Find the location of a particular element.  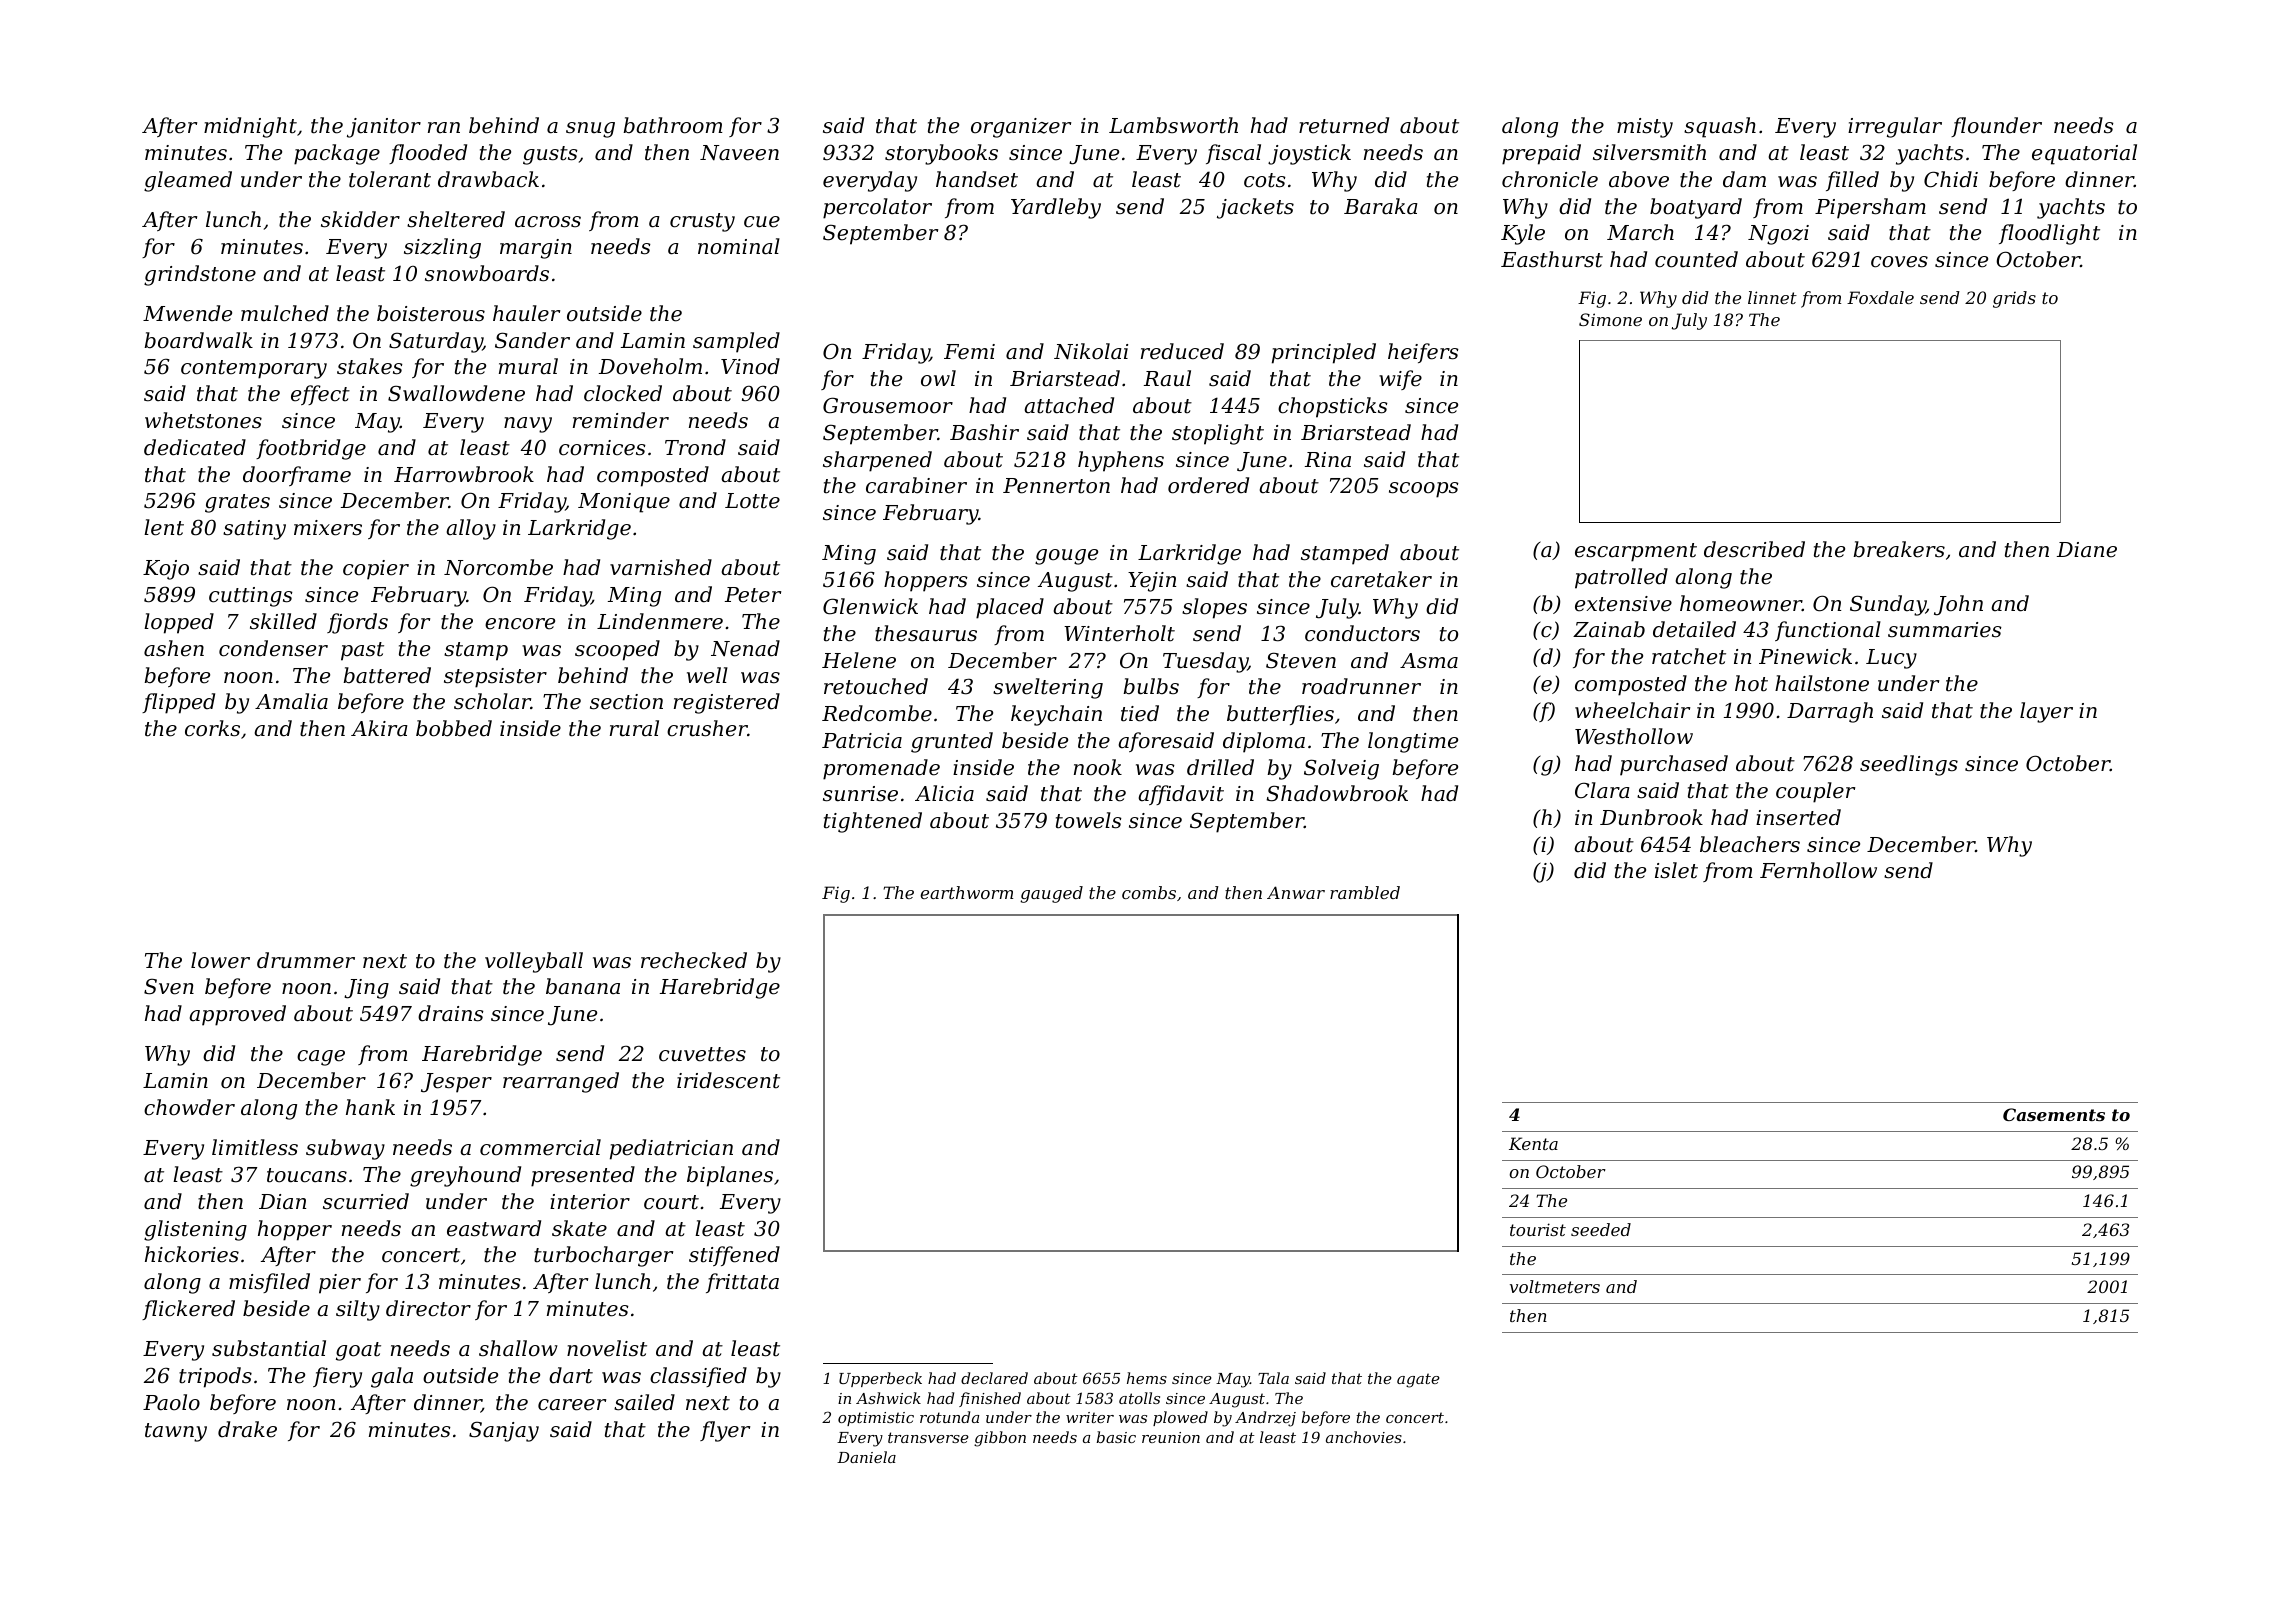

tripods is located at coordinates (215, 1377).
